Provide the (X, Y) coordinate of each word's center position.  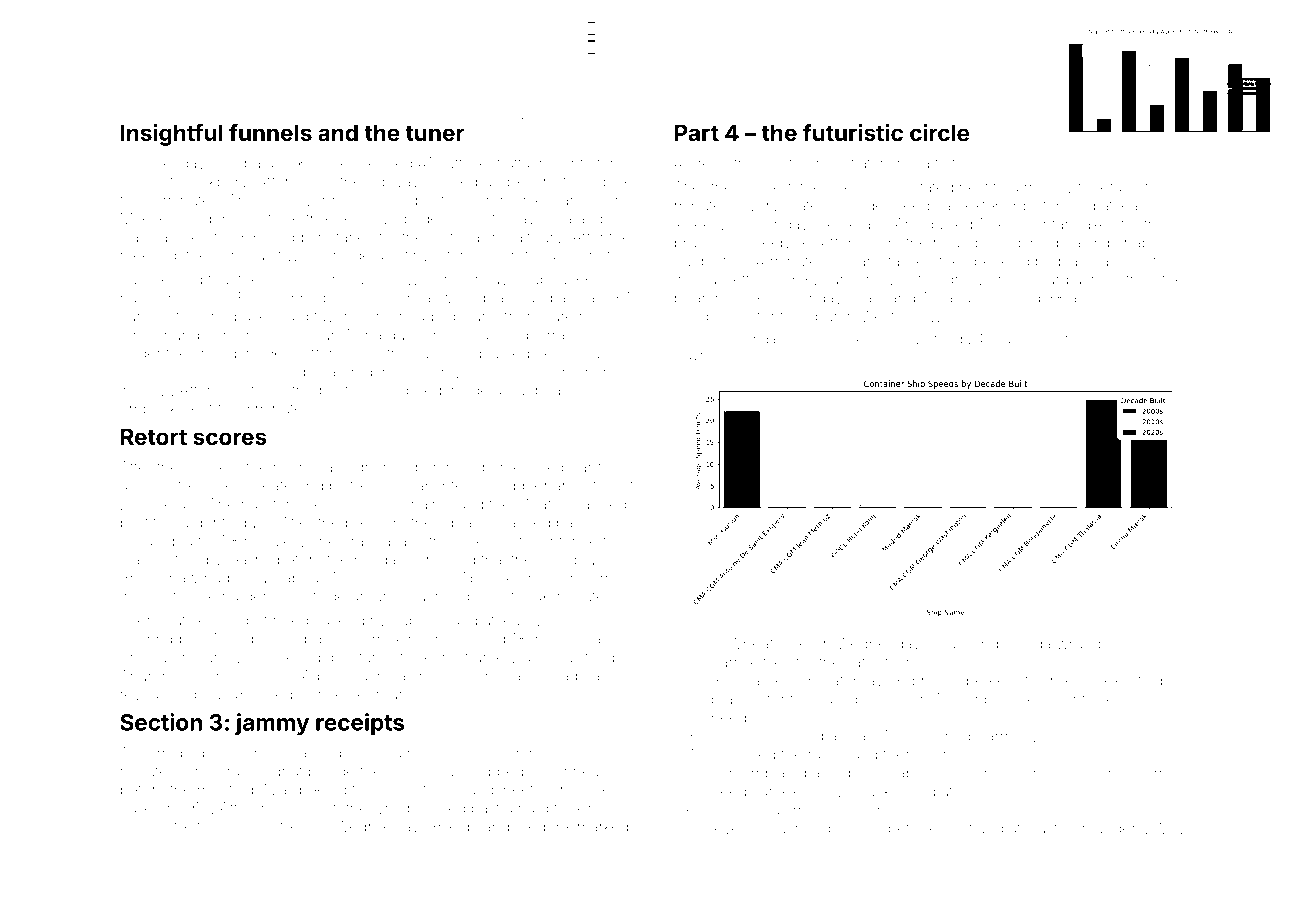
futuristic (853, 132)
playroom (703, 356)
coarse (1009, 340)
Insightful (171, 134)
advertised (930, 339)
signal (769, 830)
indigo (322, 659)
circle (939, 132)
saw (428, 354)
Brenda (453, 826)
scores (230, 438)
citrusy (1151, 645)
